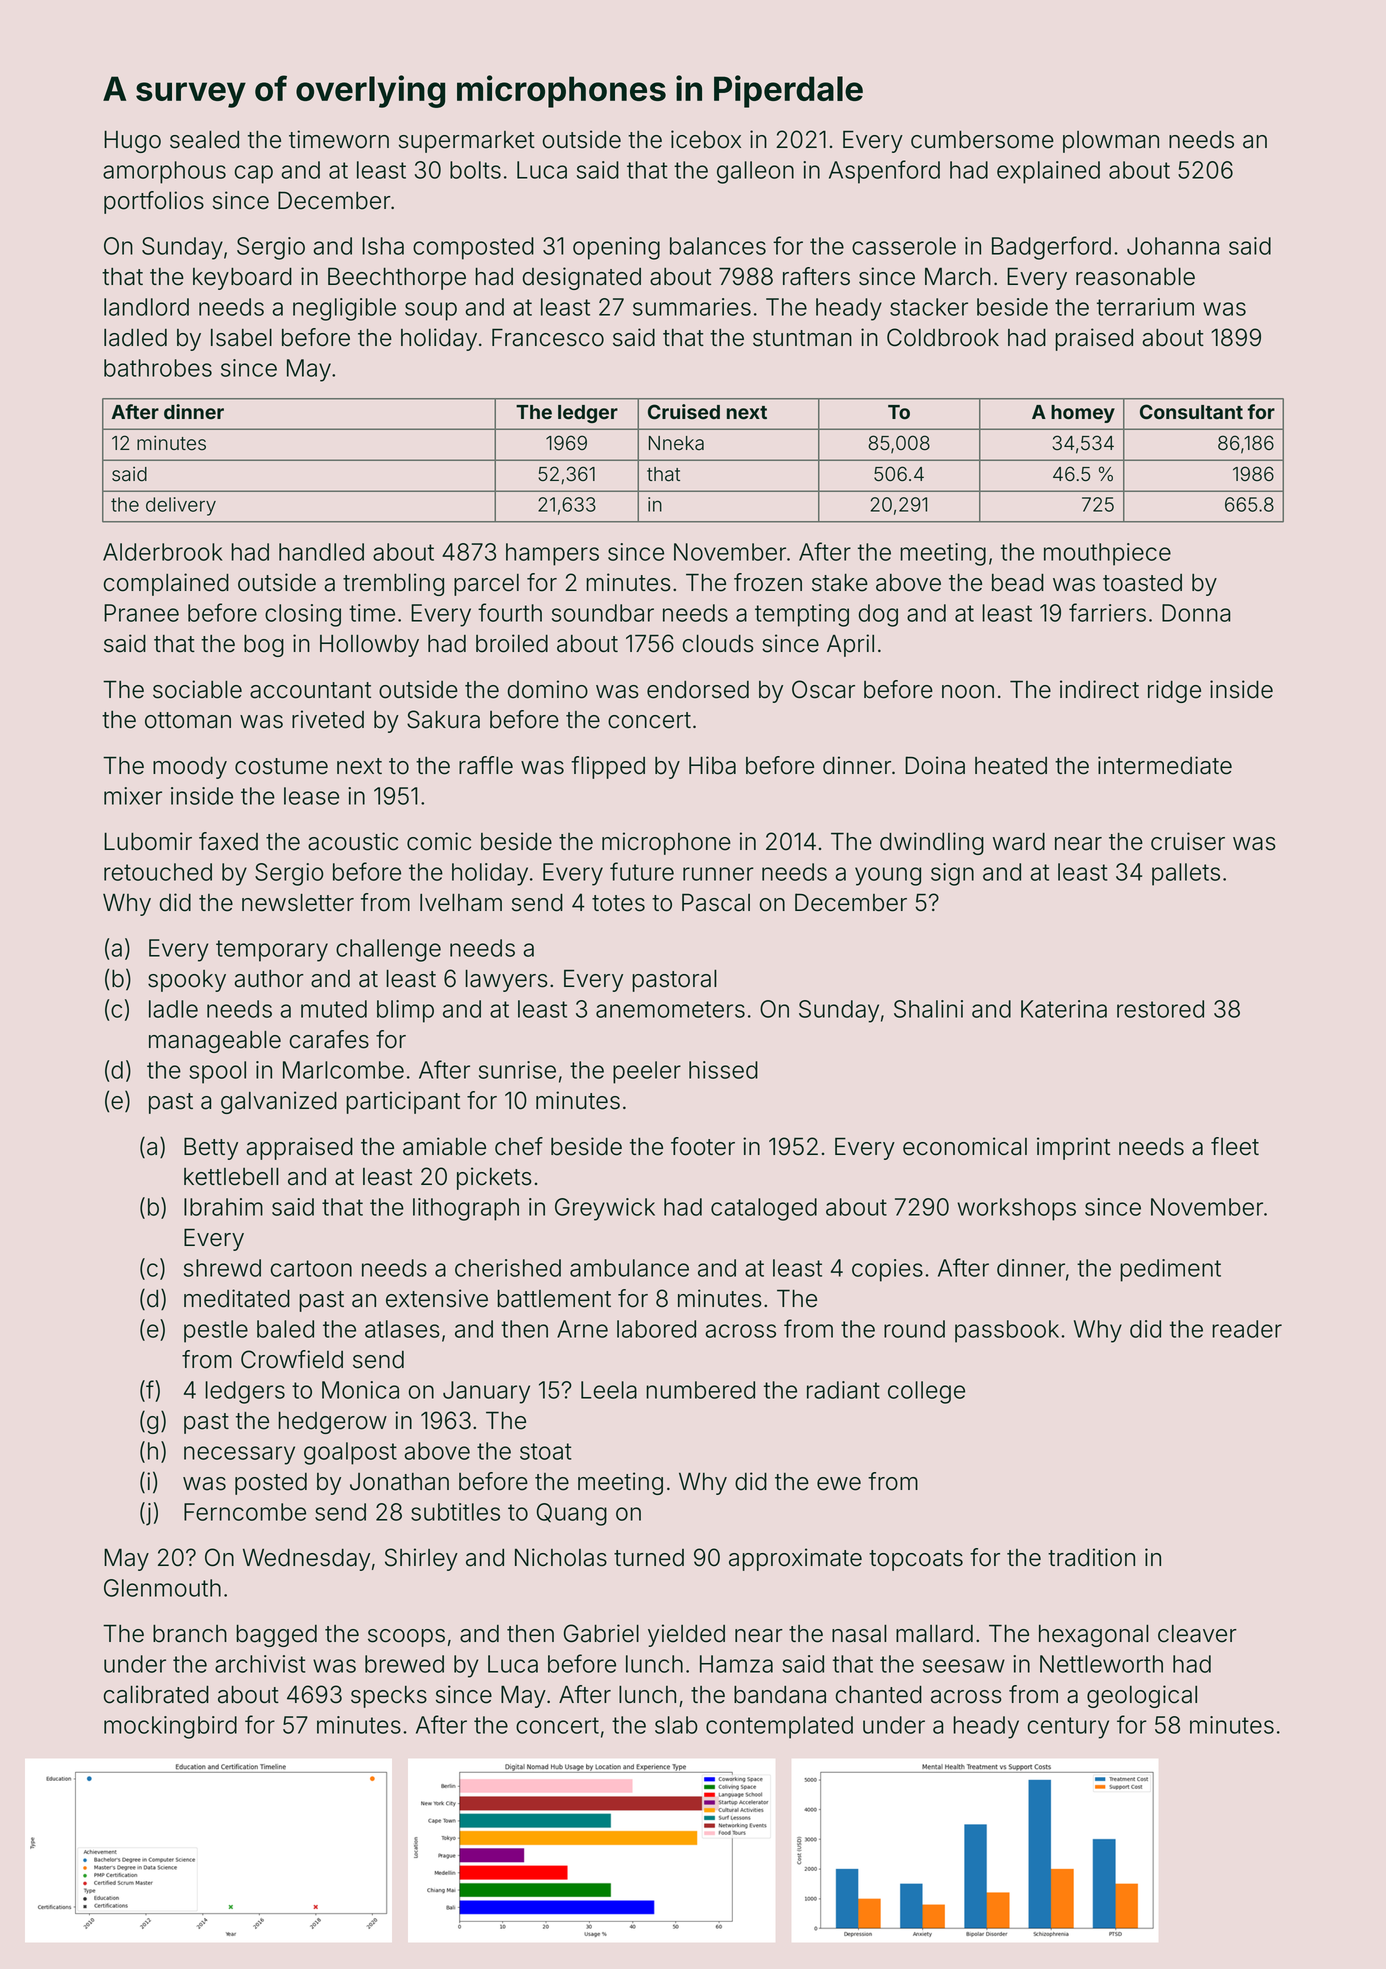  I want to click on peeler, so click(647, 1072).
